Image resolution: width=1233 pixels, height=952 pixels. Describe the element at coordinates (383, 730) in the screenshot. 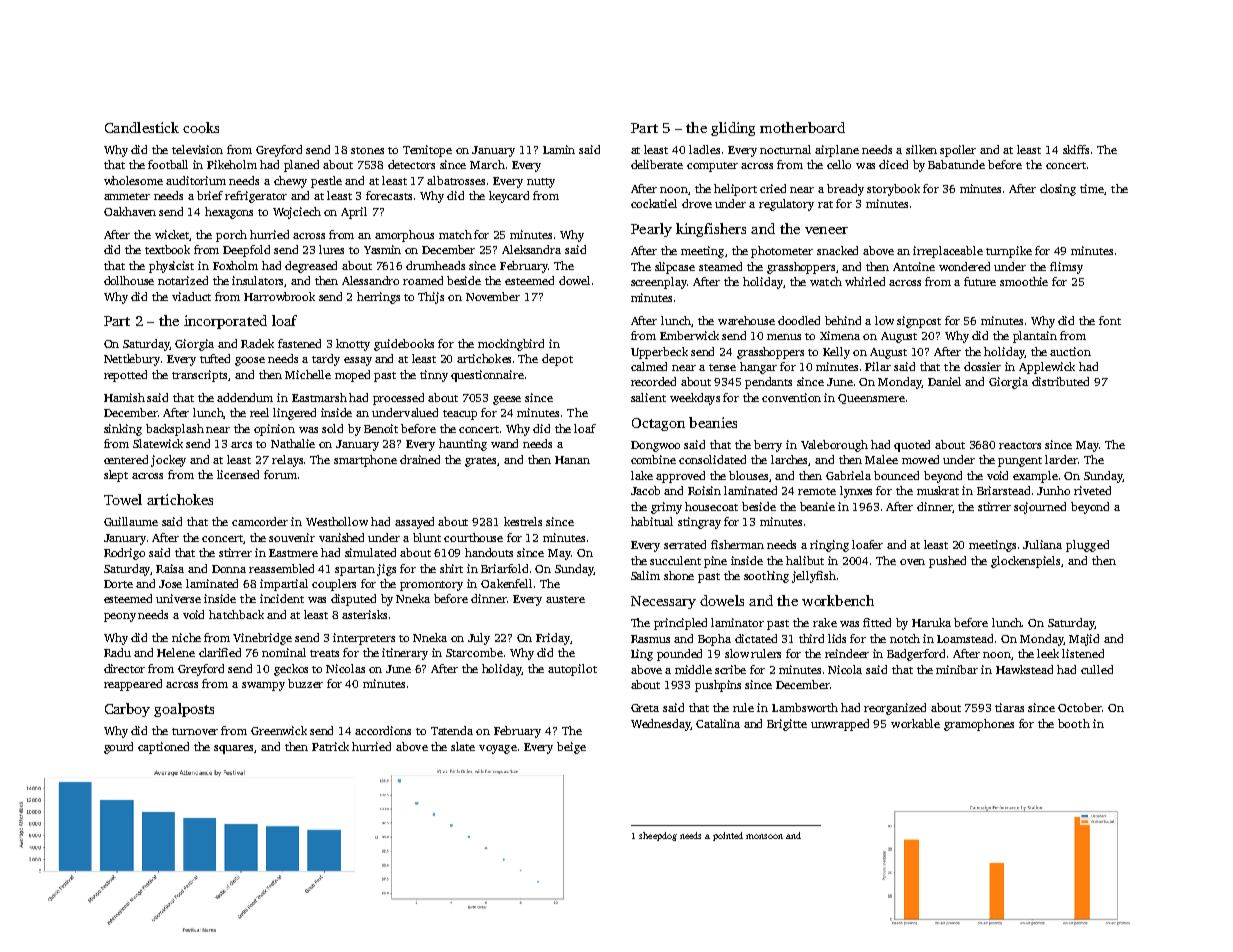

I see `accordions` at that location.
